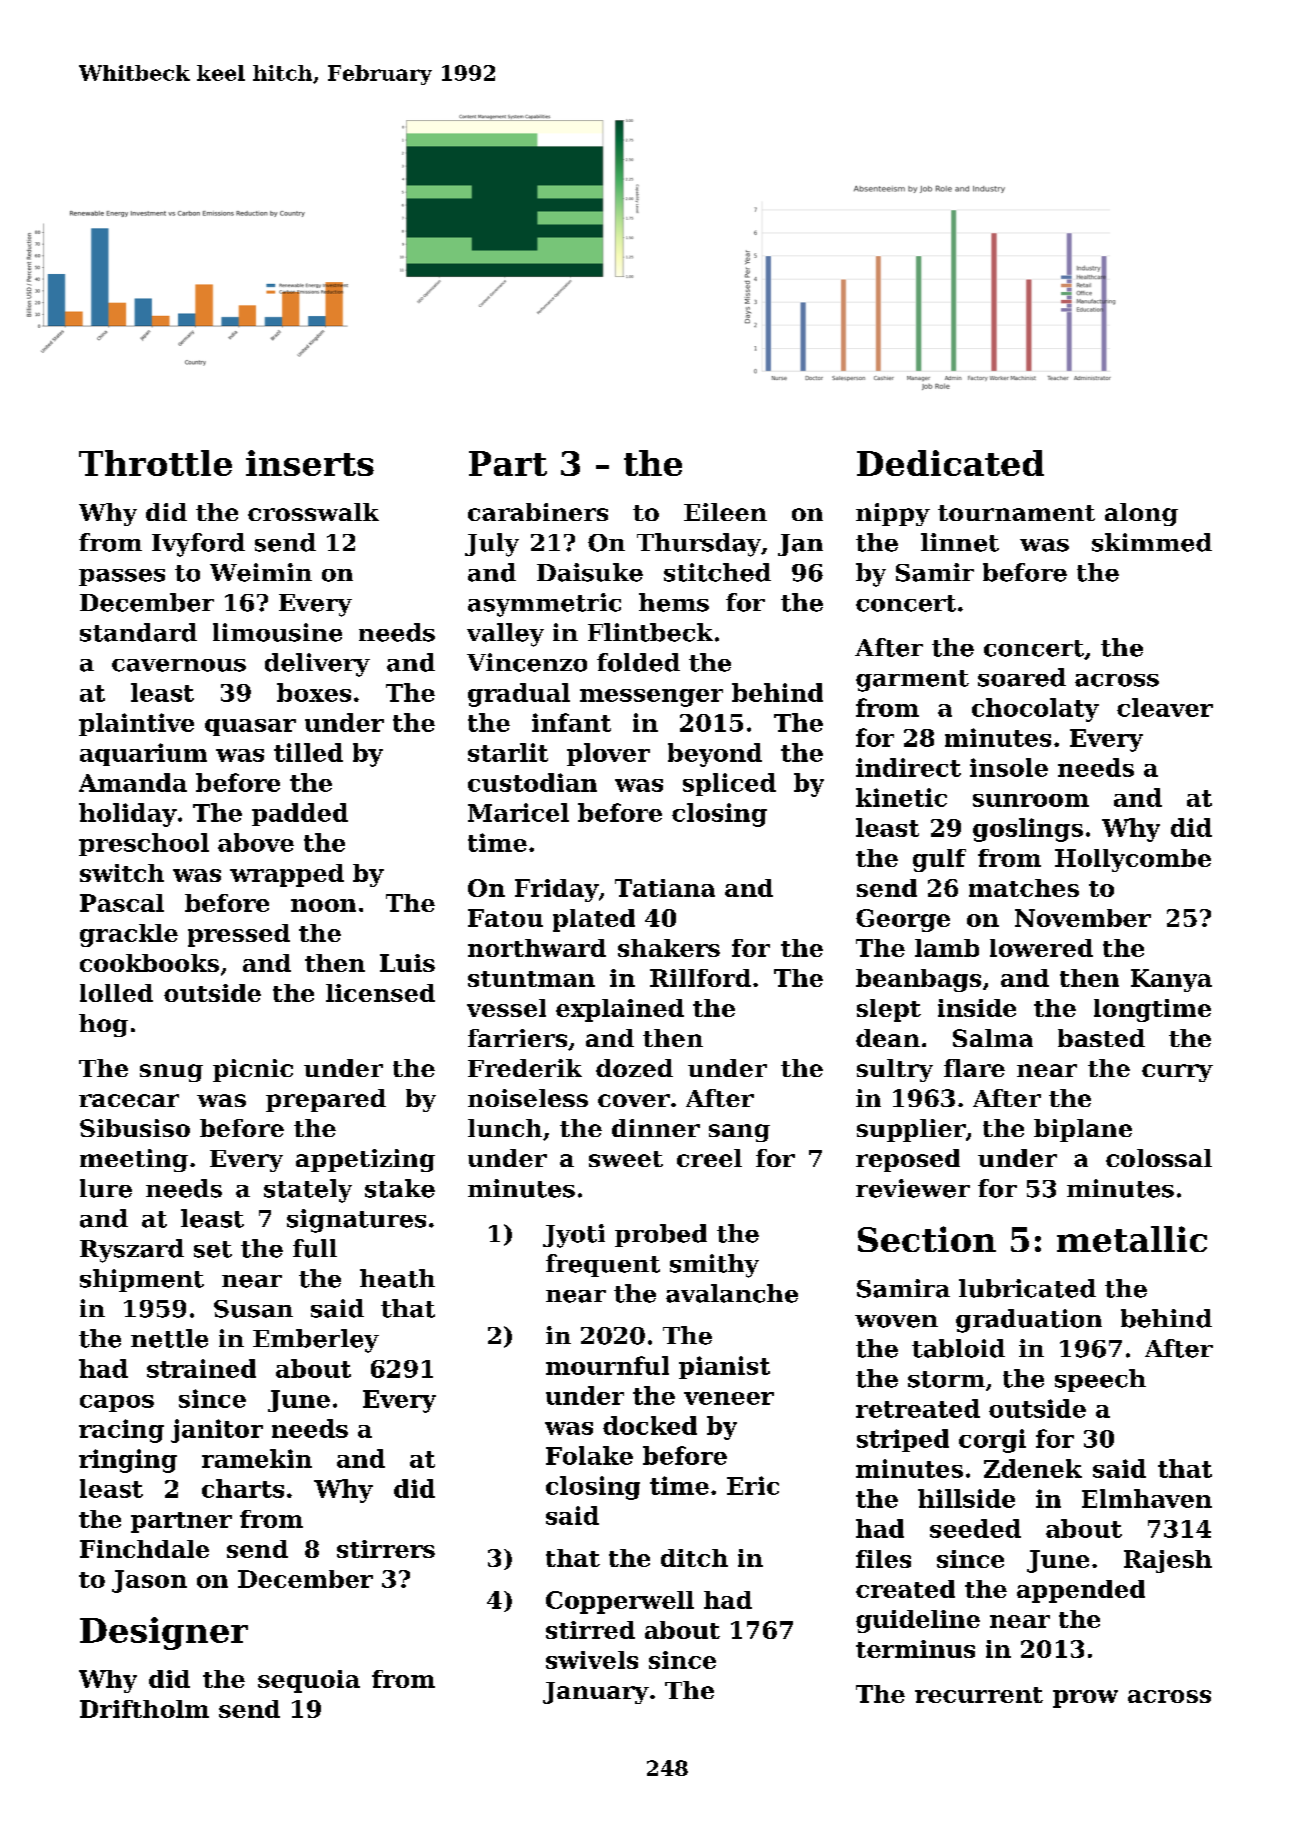  I want to click on swivels, so click(592, 1660).
